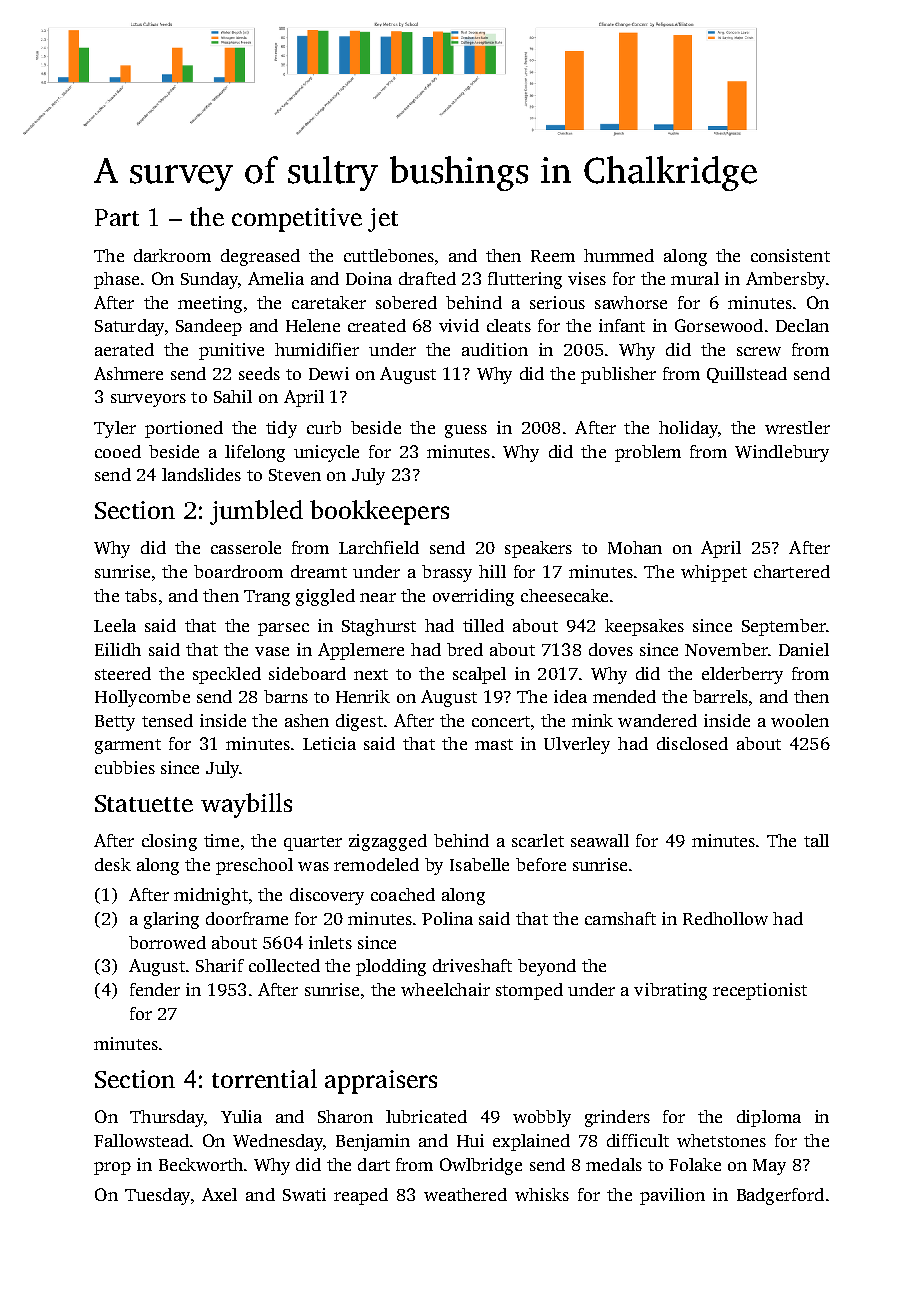 This document has width=924, height=1311. What do you see at coordinates (804, 649) in the document?
I see `Daniel` at bounding box center [804, 649].
